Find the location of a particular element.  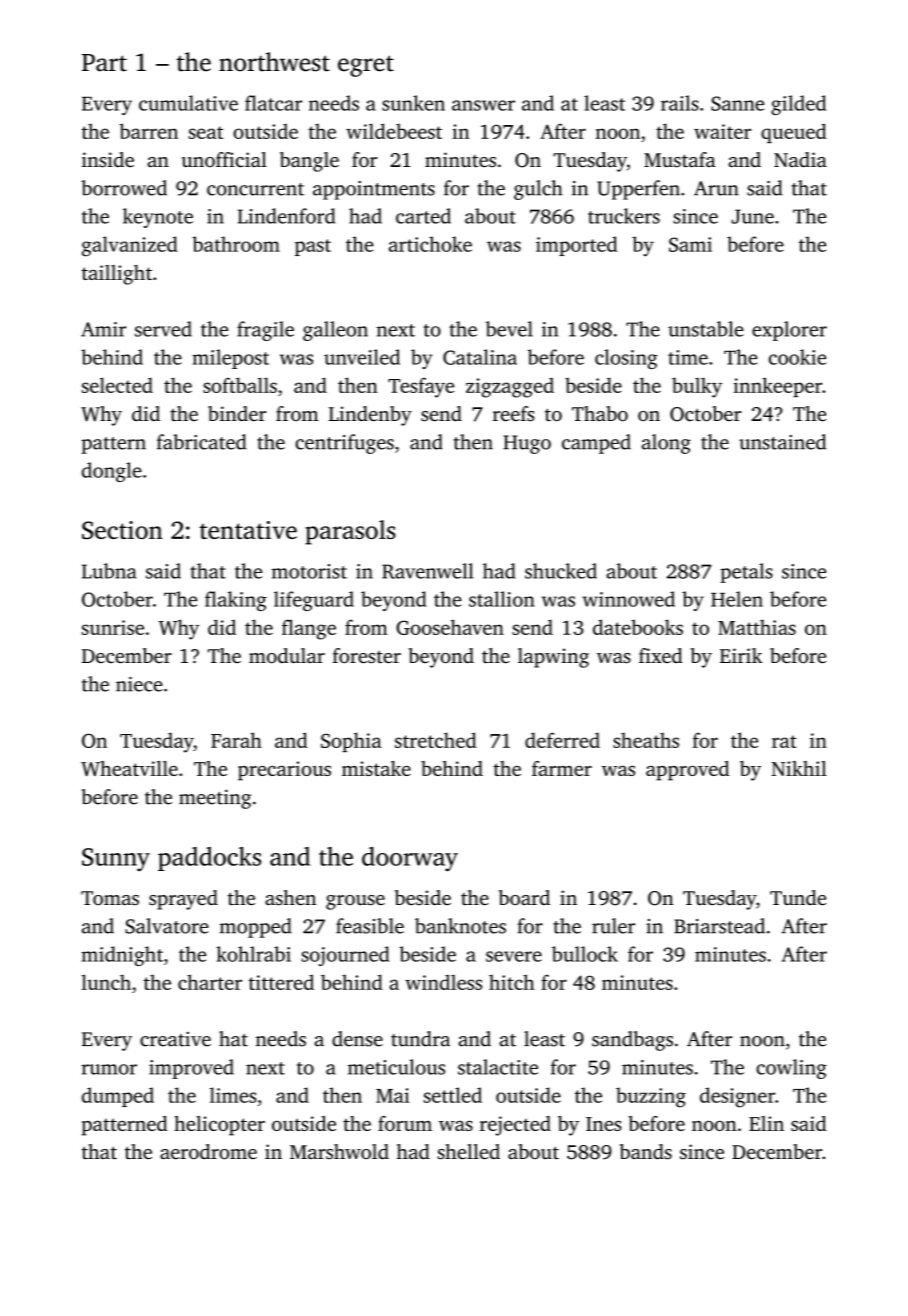

gilded is located at coordinates (798, 105).
